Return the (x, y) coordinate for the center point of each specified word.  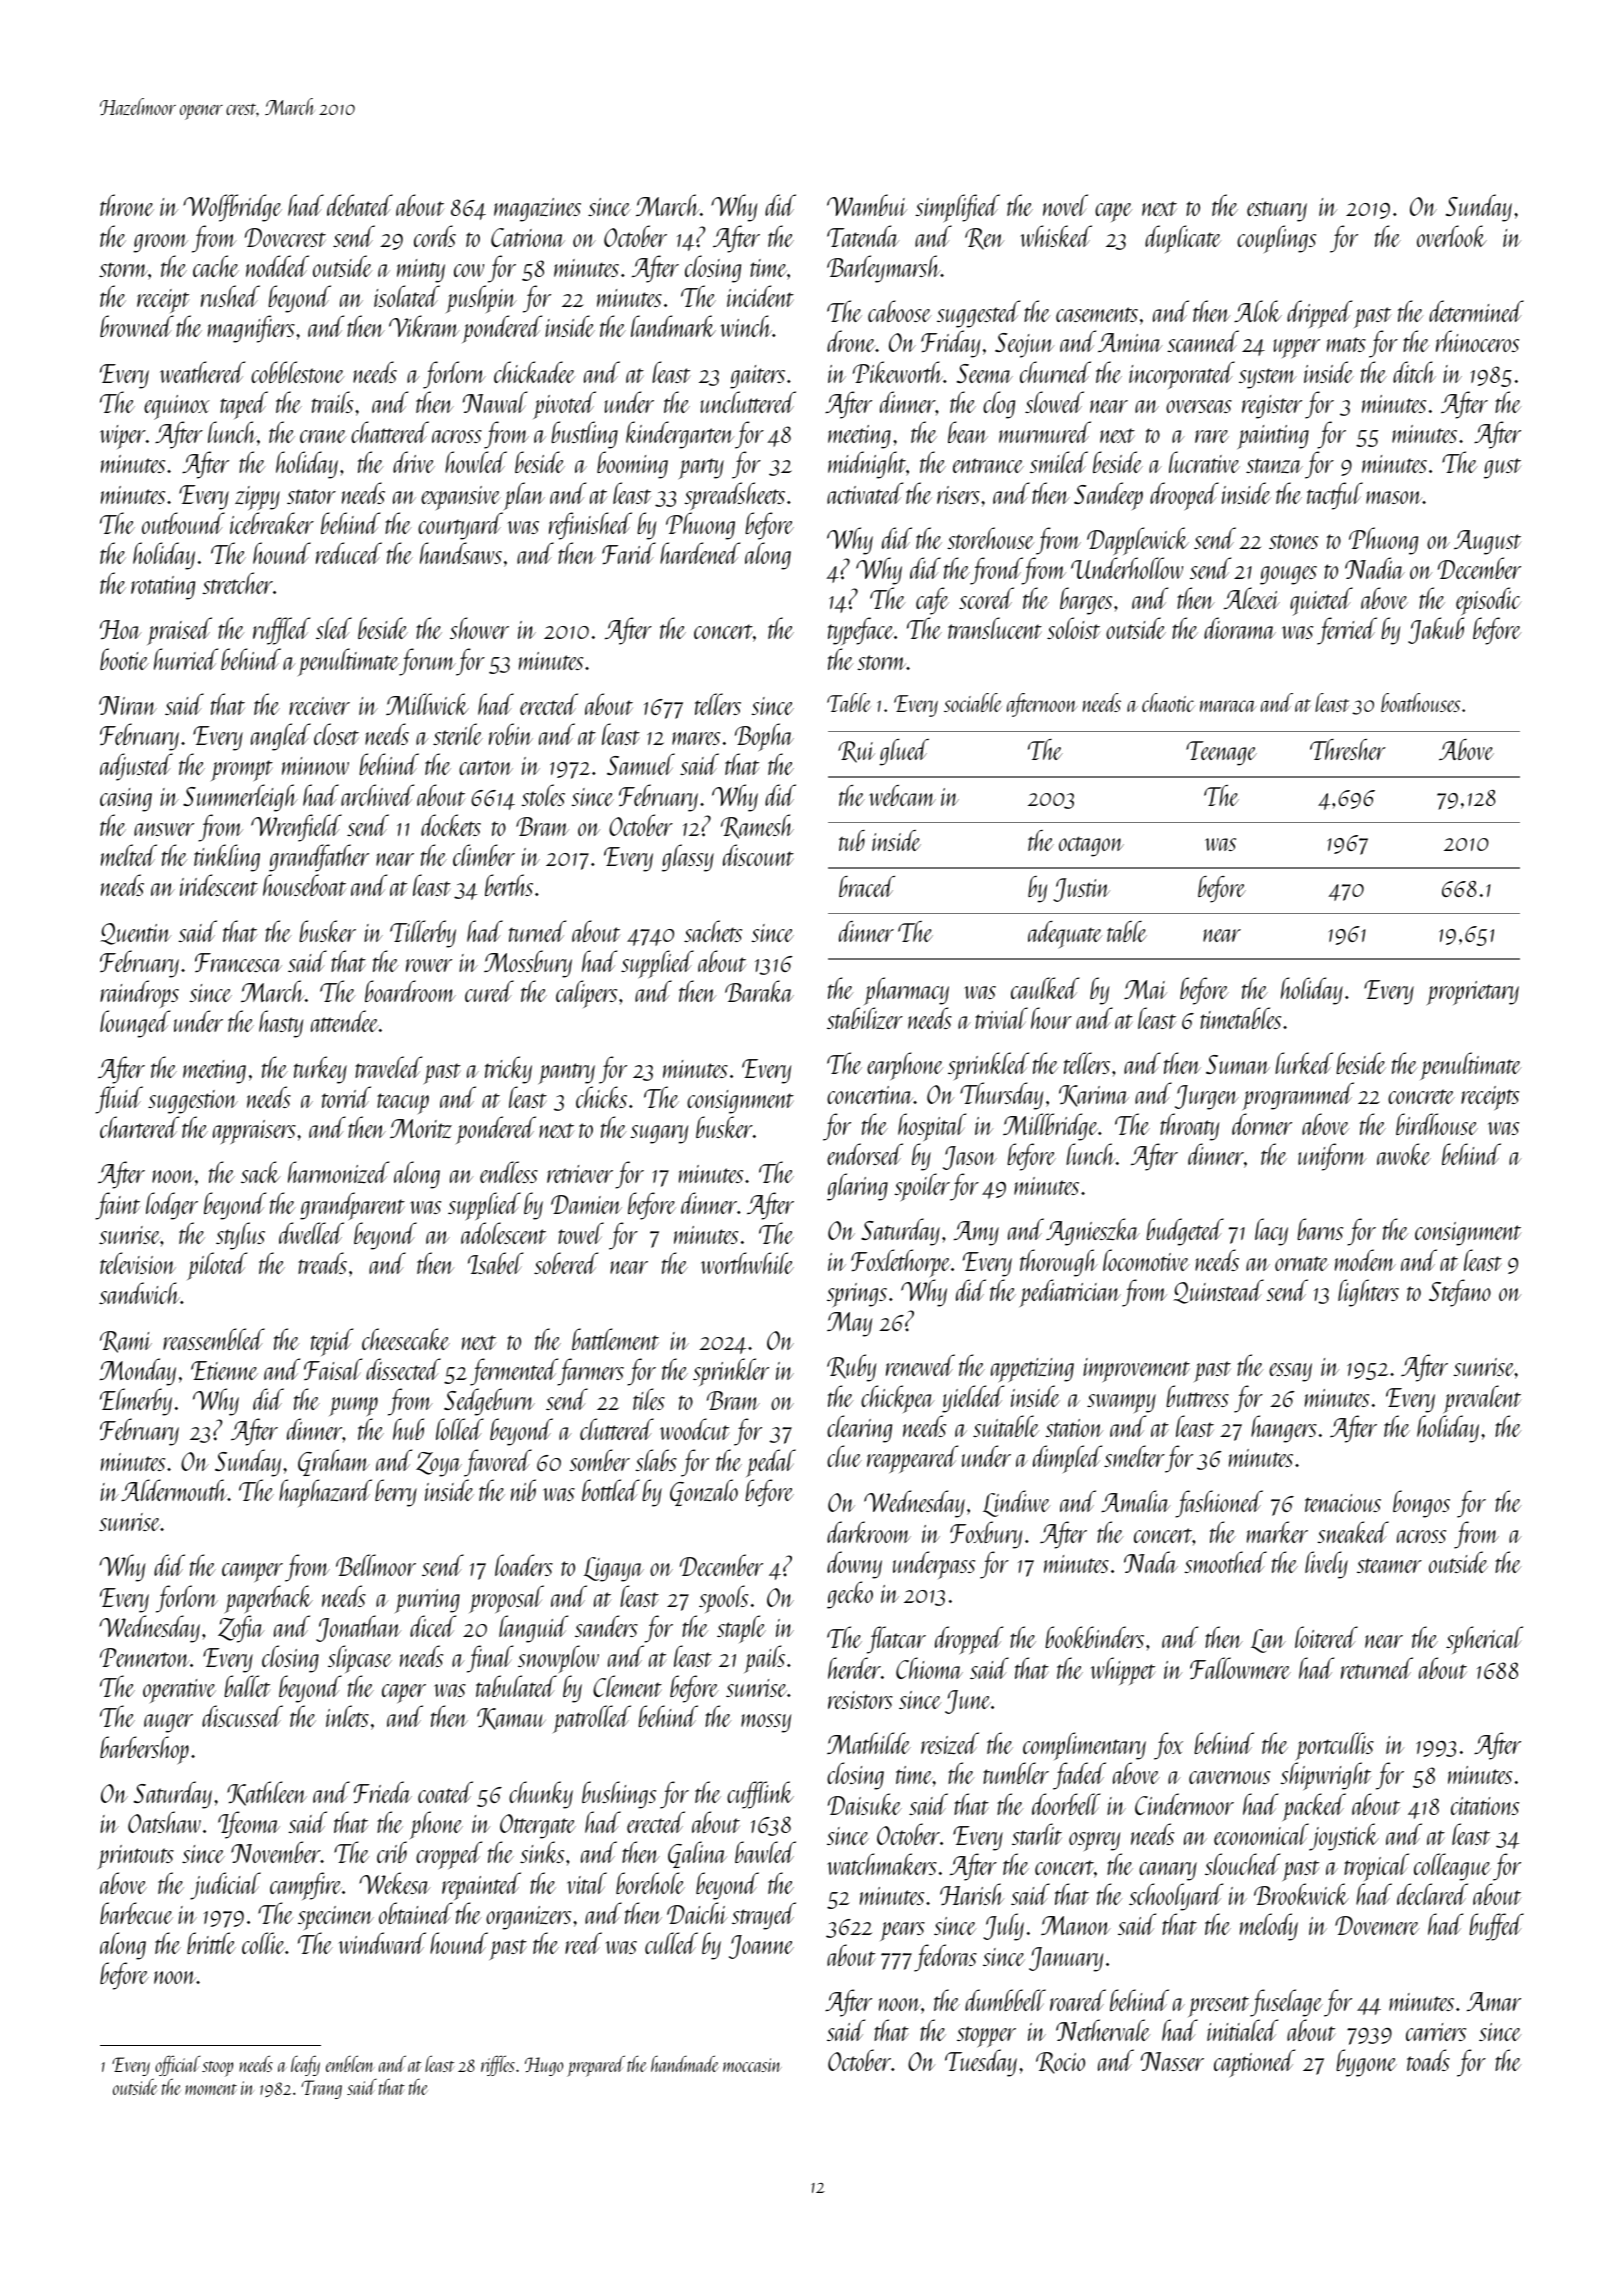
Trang (321, 2089)
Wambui (867, 205)
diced (433, 1626)
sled (334, 628)
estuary (1277, 211)
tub (852, 840)
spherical (1484, 1640)
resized (950, 1743)
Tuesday (981, 2063)
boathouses (1420, 702)
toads (1428, 2060)
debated (360, 205)
